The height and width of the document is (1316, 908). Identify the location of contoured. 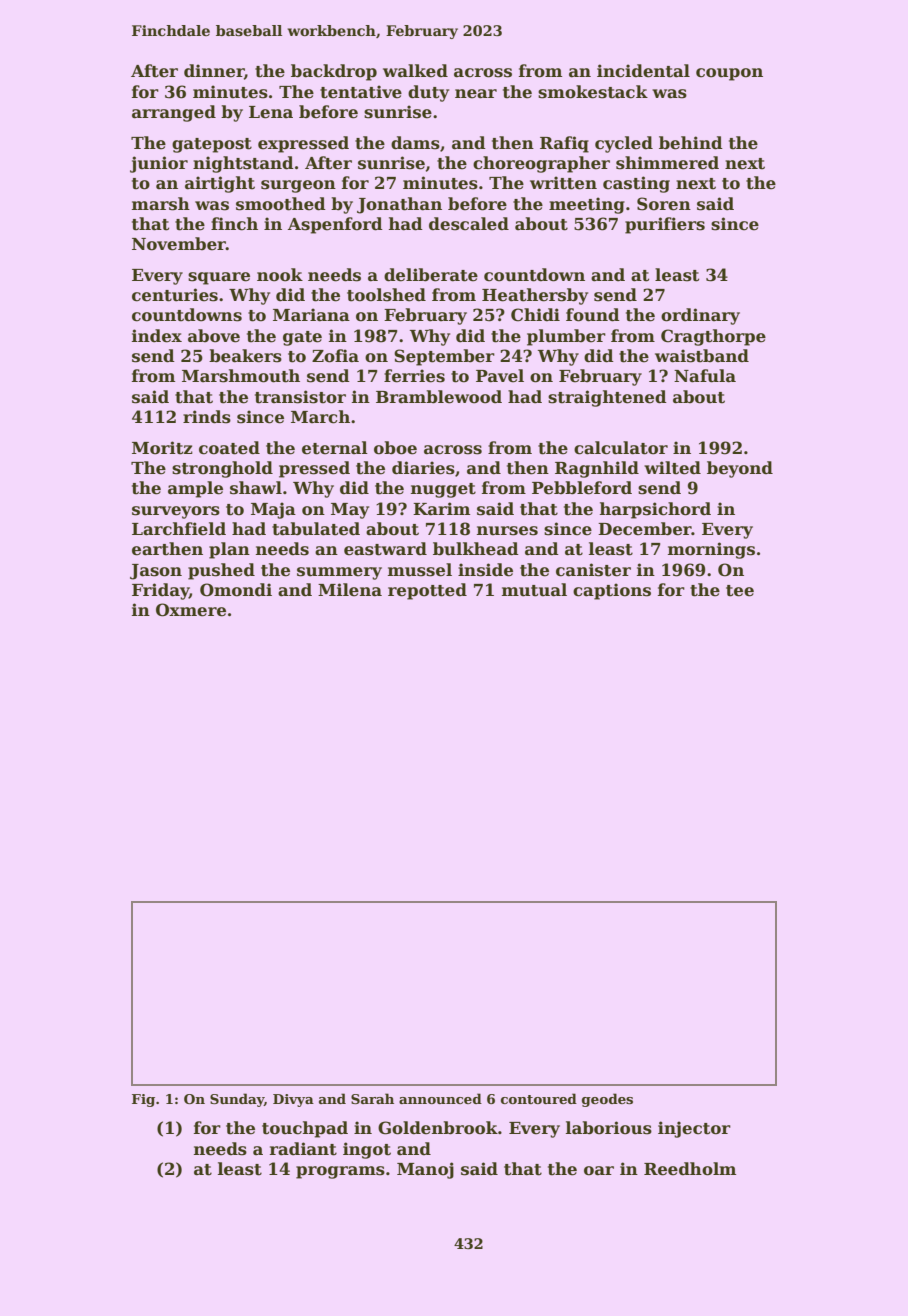
(539, 1098).
